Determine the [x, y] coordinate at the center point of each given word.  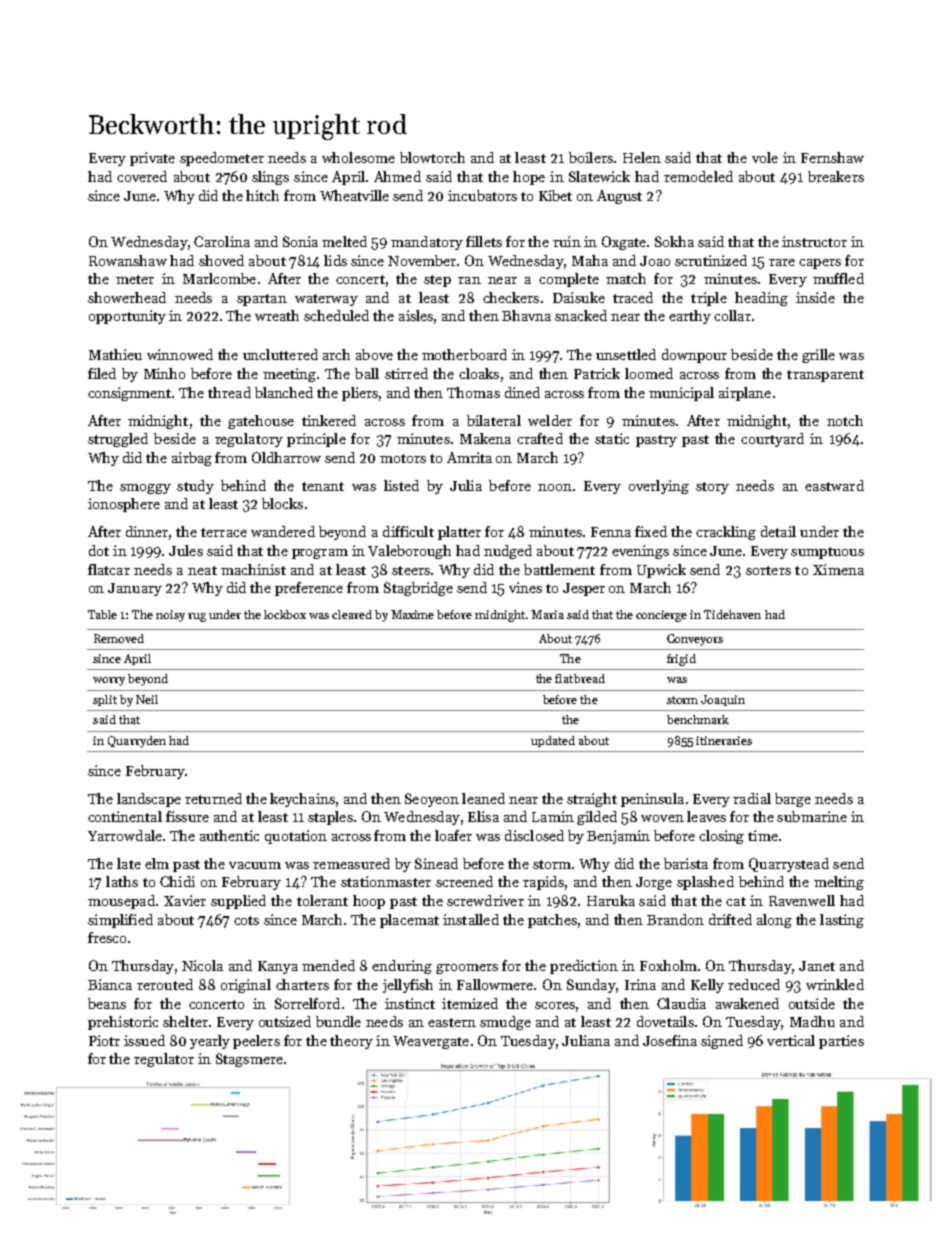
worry [109, 681]
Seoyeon [432, 800]
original [246, 986]
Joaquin [723, 700]
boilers [591, 157]
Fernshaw [832, 157]
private [152, 159]
